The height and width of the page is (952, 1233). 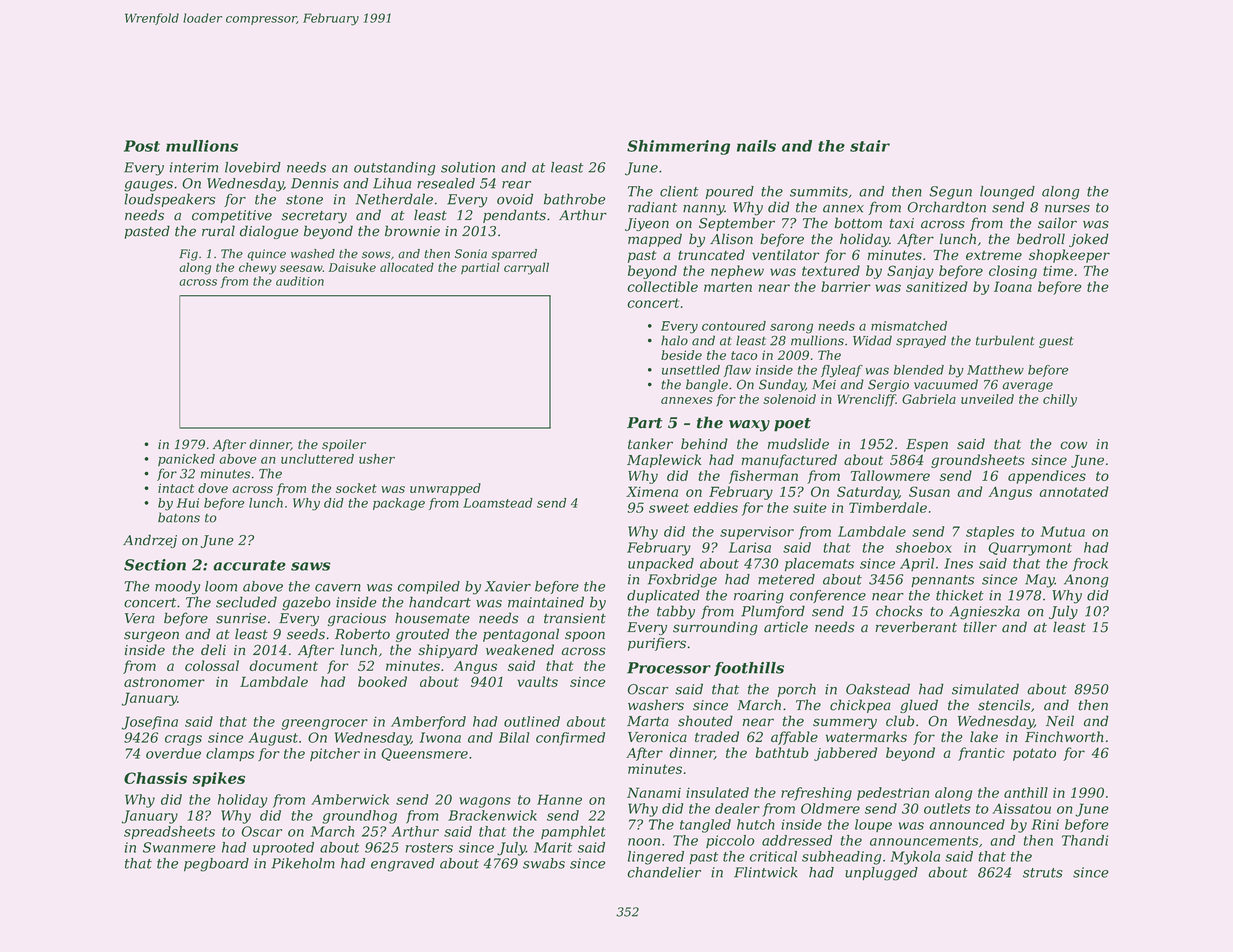 What do you see at coordinates (1073, 445) in the page?
I see `cow` at bounding box center [1073, 445].
